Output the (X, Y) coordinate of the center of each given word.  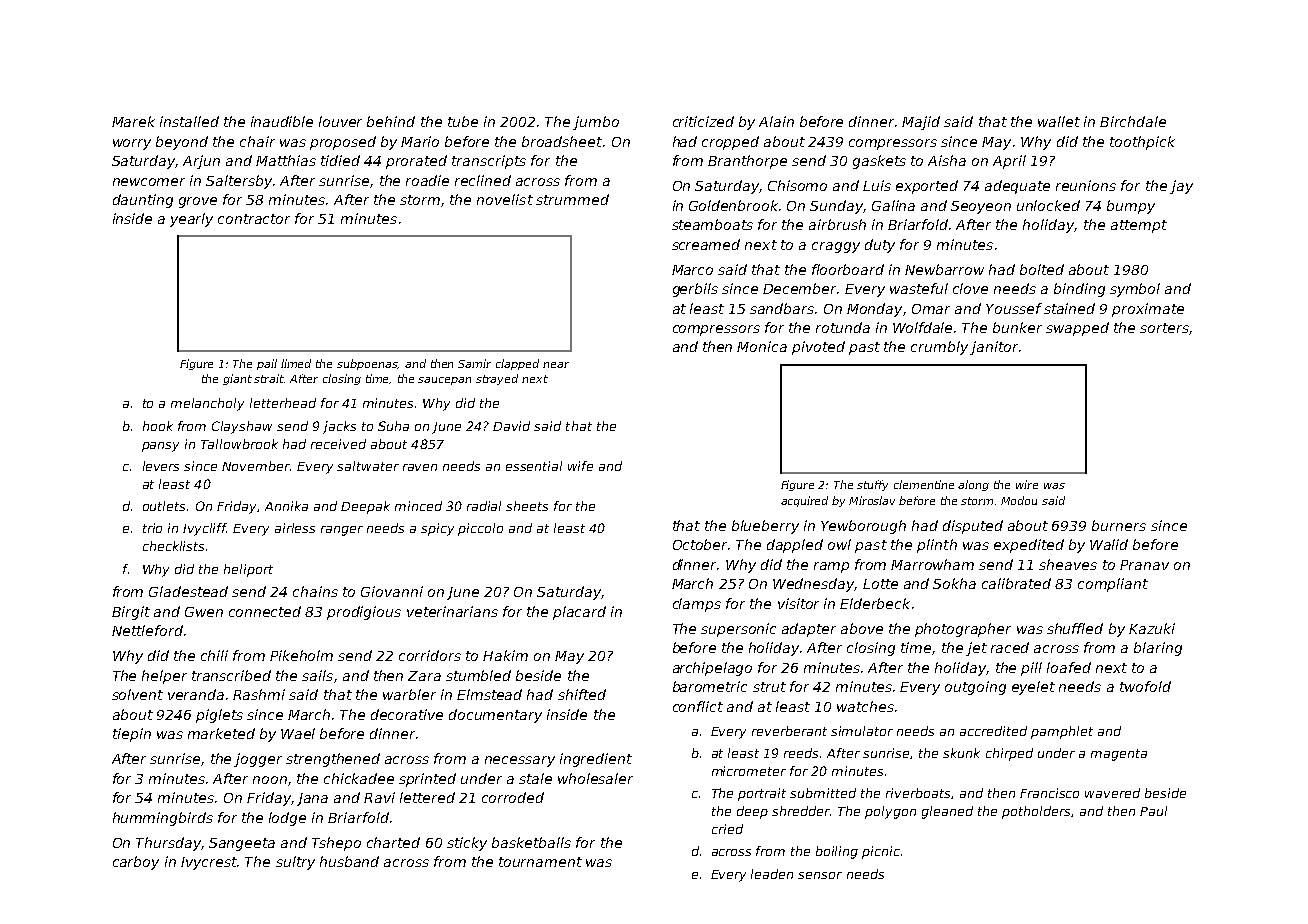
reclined (483, 180)
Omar (931, 309)
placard (579, 613)
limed (296, 363)
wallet (1059, 121)
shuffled (1075, 628)
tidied (340, 160)
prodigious (364, 613)
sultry (295, 863)
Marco (692, 270)
